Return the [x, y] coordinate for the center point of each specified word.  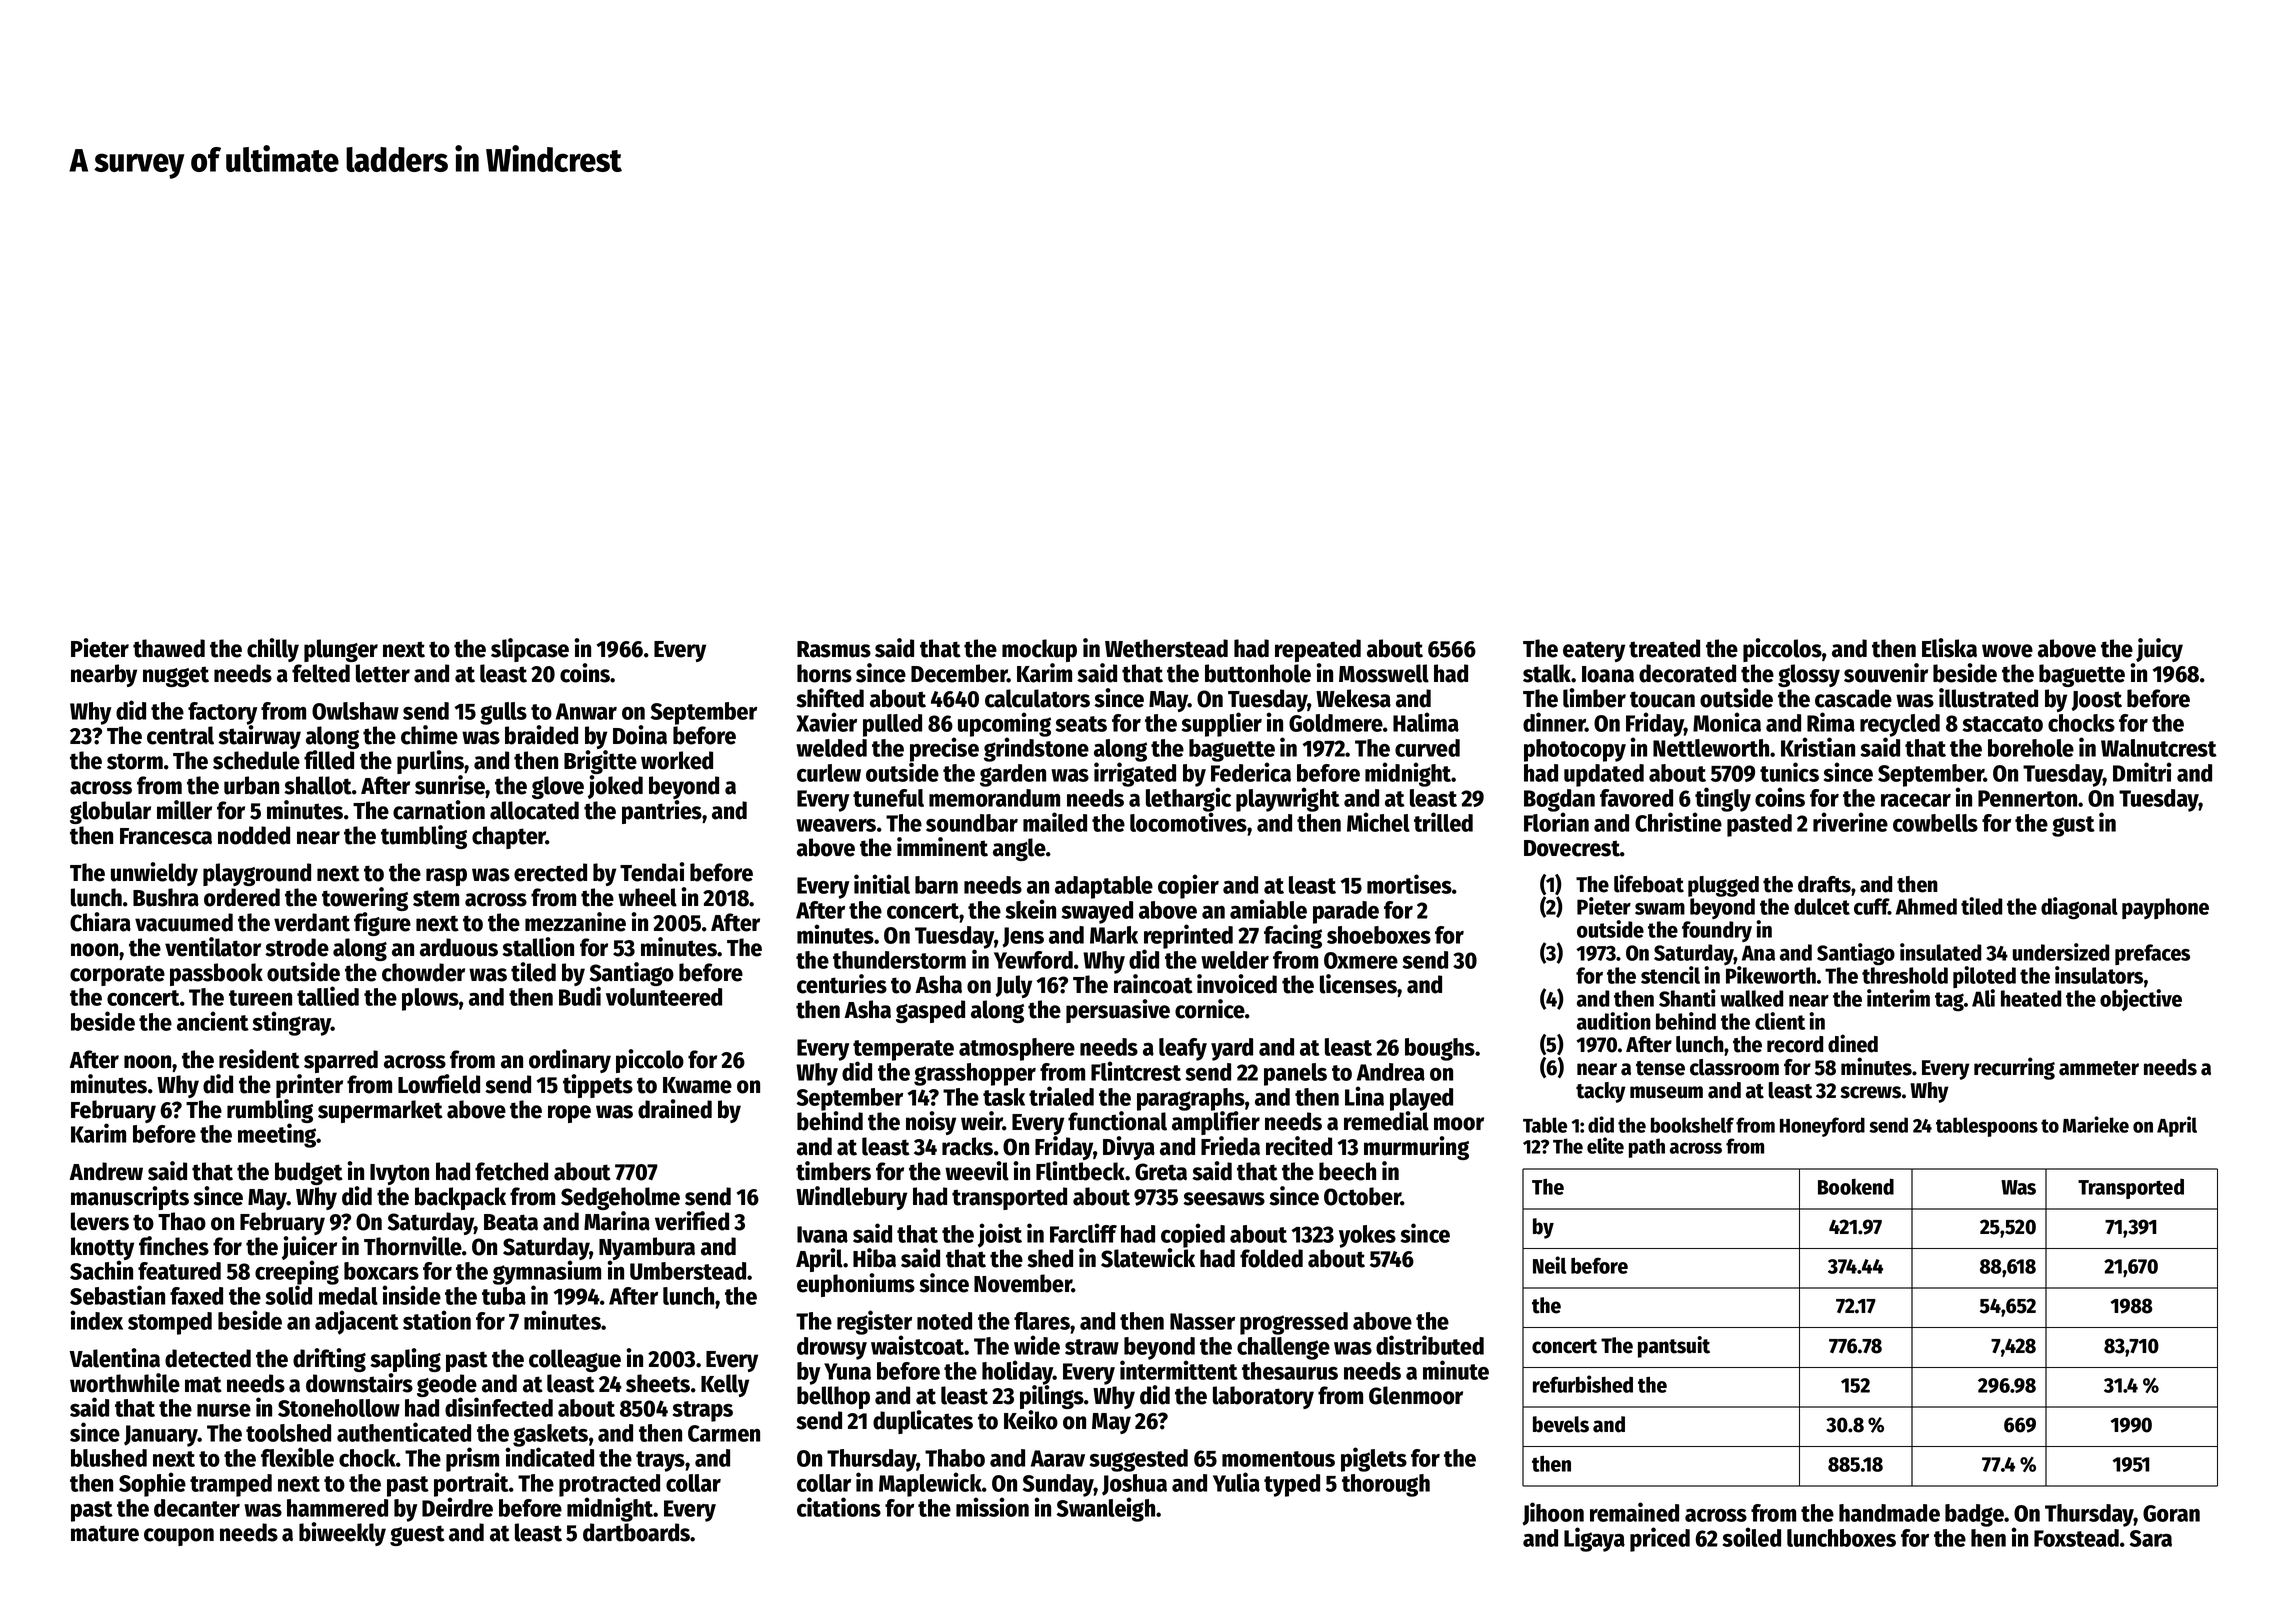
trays [660, 1461]
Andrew [106, 1171]
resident [259, 1059]
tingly [1723, 799]
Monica [1727, 722]
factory [222, 713]
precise [944, 750]
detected [208, 1358]
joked [615, 787]
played [1421, 1099]
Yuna [847, 1371]
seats [1081, 724]
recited [1299, 1146]
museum [1666, 1092]
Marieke [2096, 1124]
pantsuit [1674, 1347]
